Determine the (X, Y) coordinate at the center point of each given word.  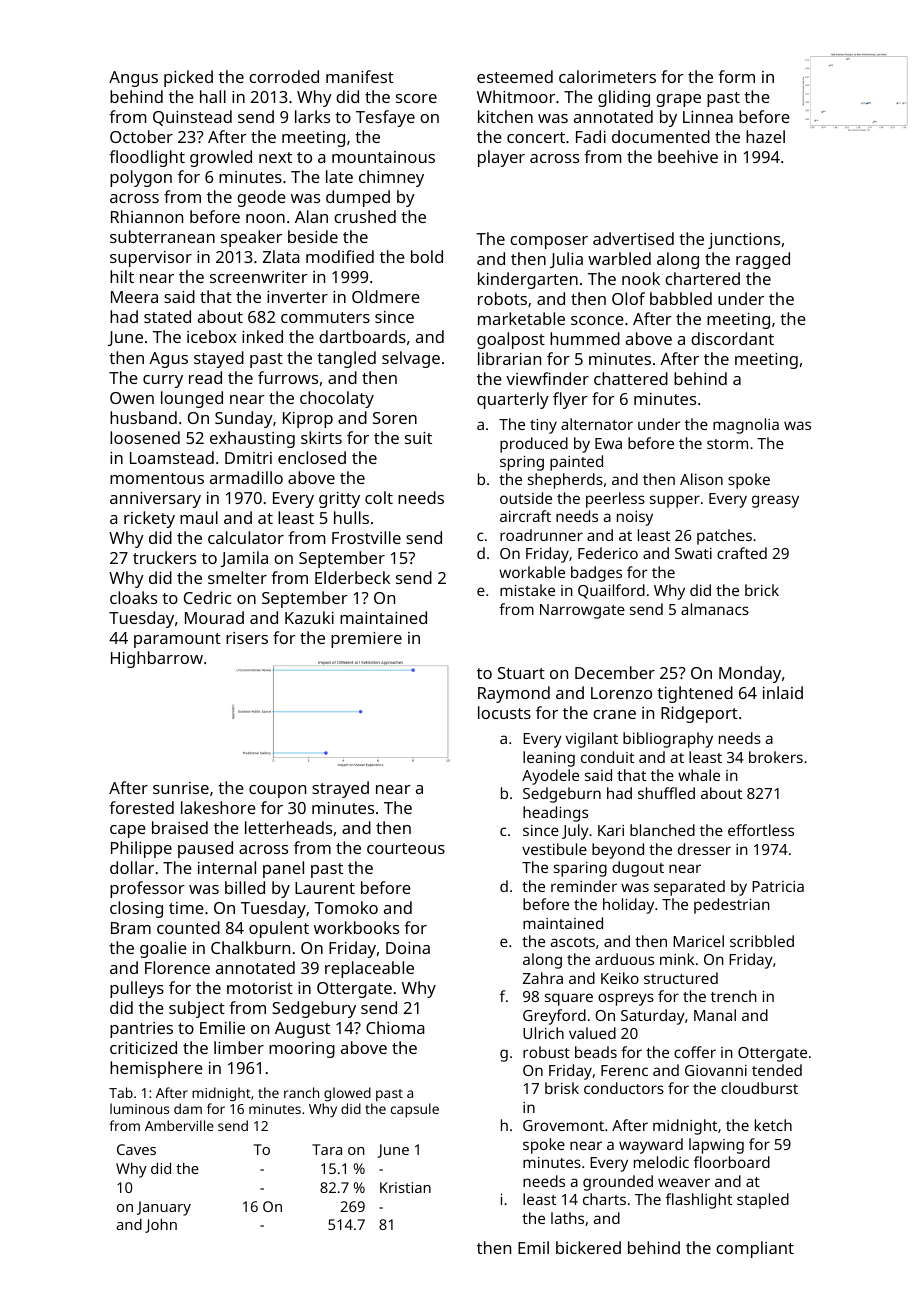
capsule (415, 1110)
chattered (631, 378)
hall (213, 96)
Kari (611, 830)
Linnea (708, 117)
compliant (755, 1249)
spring (522, 463)
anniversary (155, 500)
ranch (301, 1092)
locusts (504, 712)
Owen (132, 398)
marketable (521, 318)
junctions (744, 241)
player (501, 158)
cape (128, 831)
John (161, 1225)
